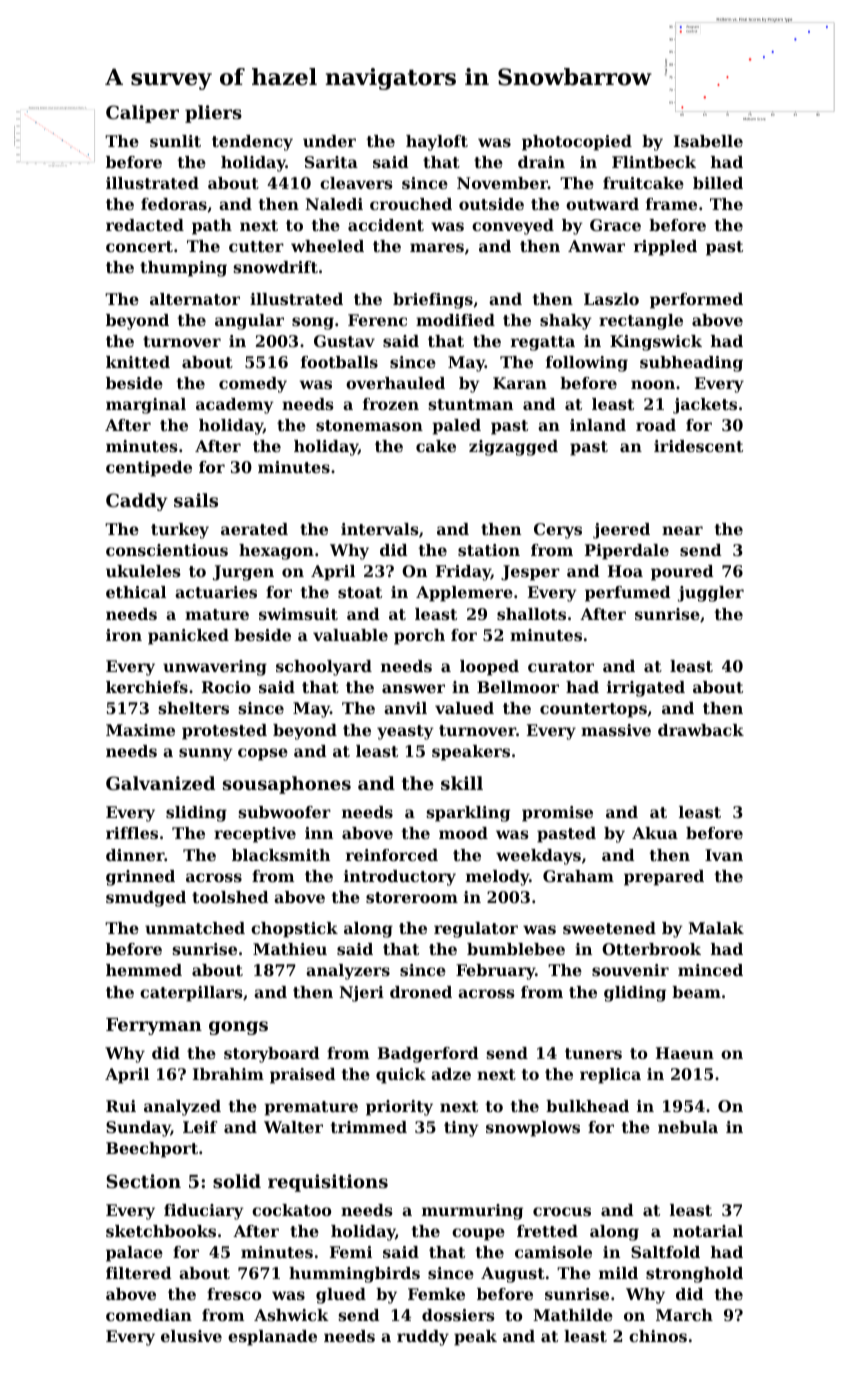 This screenshot has height=1400, width=849. Describe the element at coordinates (533, 1129) in the screenshot. I see `snowplows` at that location.
